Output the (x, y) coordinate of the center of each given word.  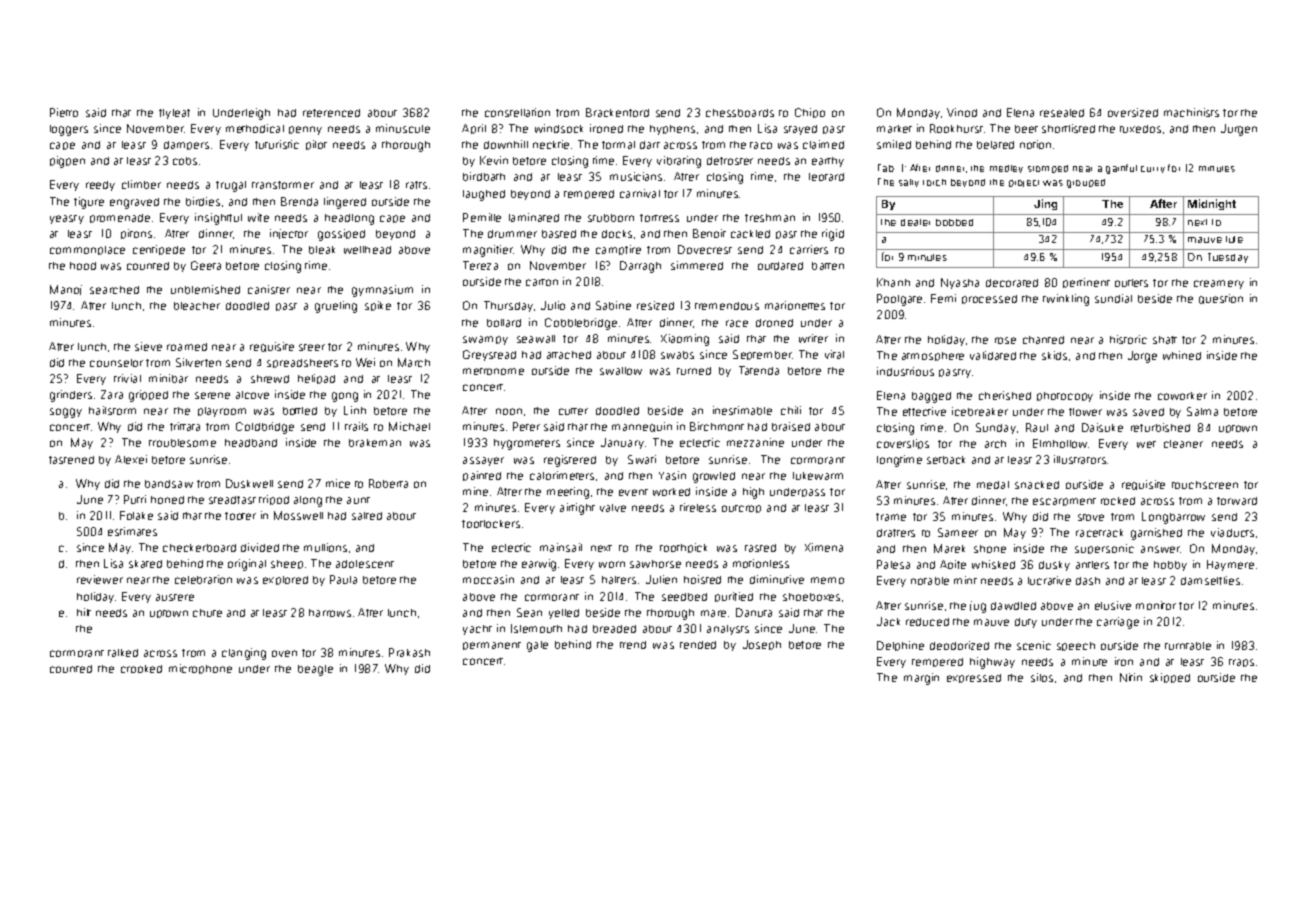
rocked (1118, 501)
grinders (71, 396)
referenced (331, 113)
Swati (642, 459)
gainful (1121, 169)
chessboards (740, 113)
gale (537, 646)
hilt (84, 612)
